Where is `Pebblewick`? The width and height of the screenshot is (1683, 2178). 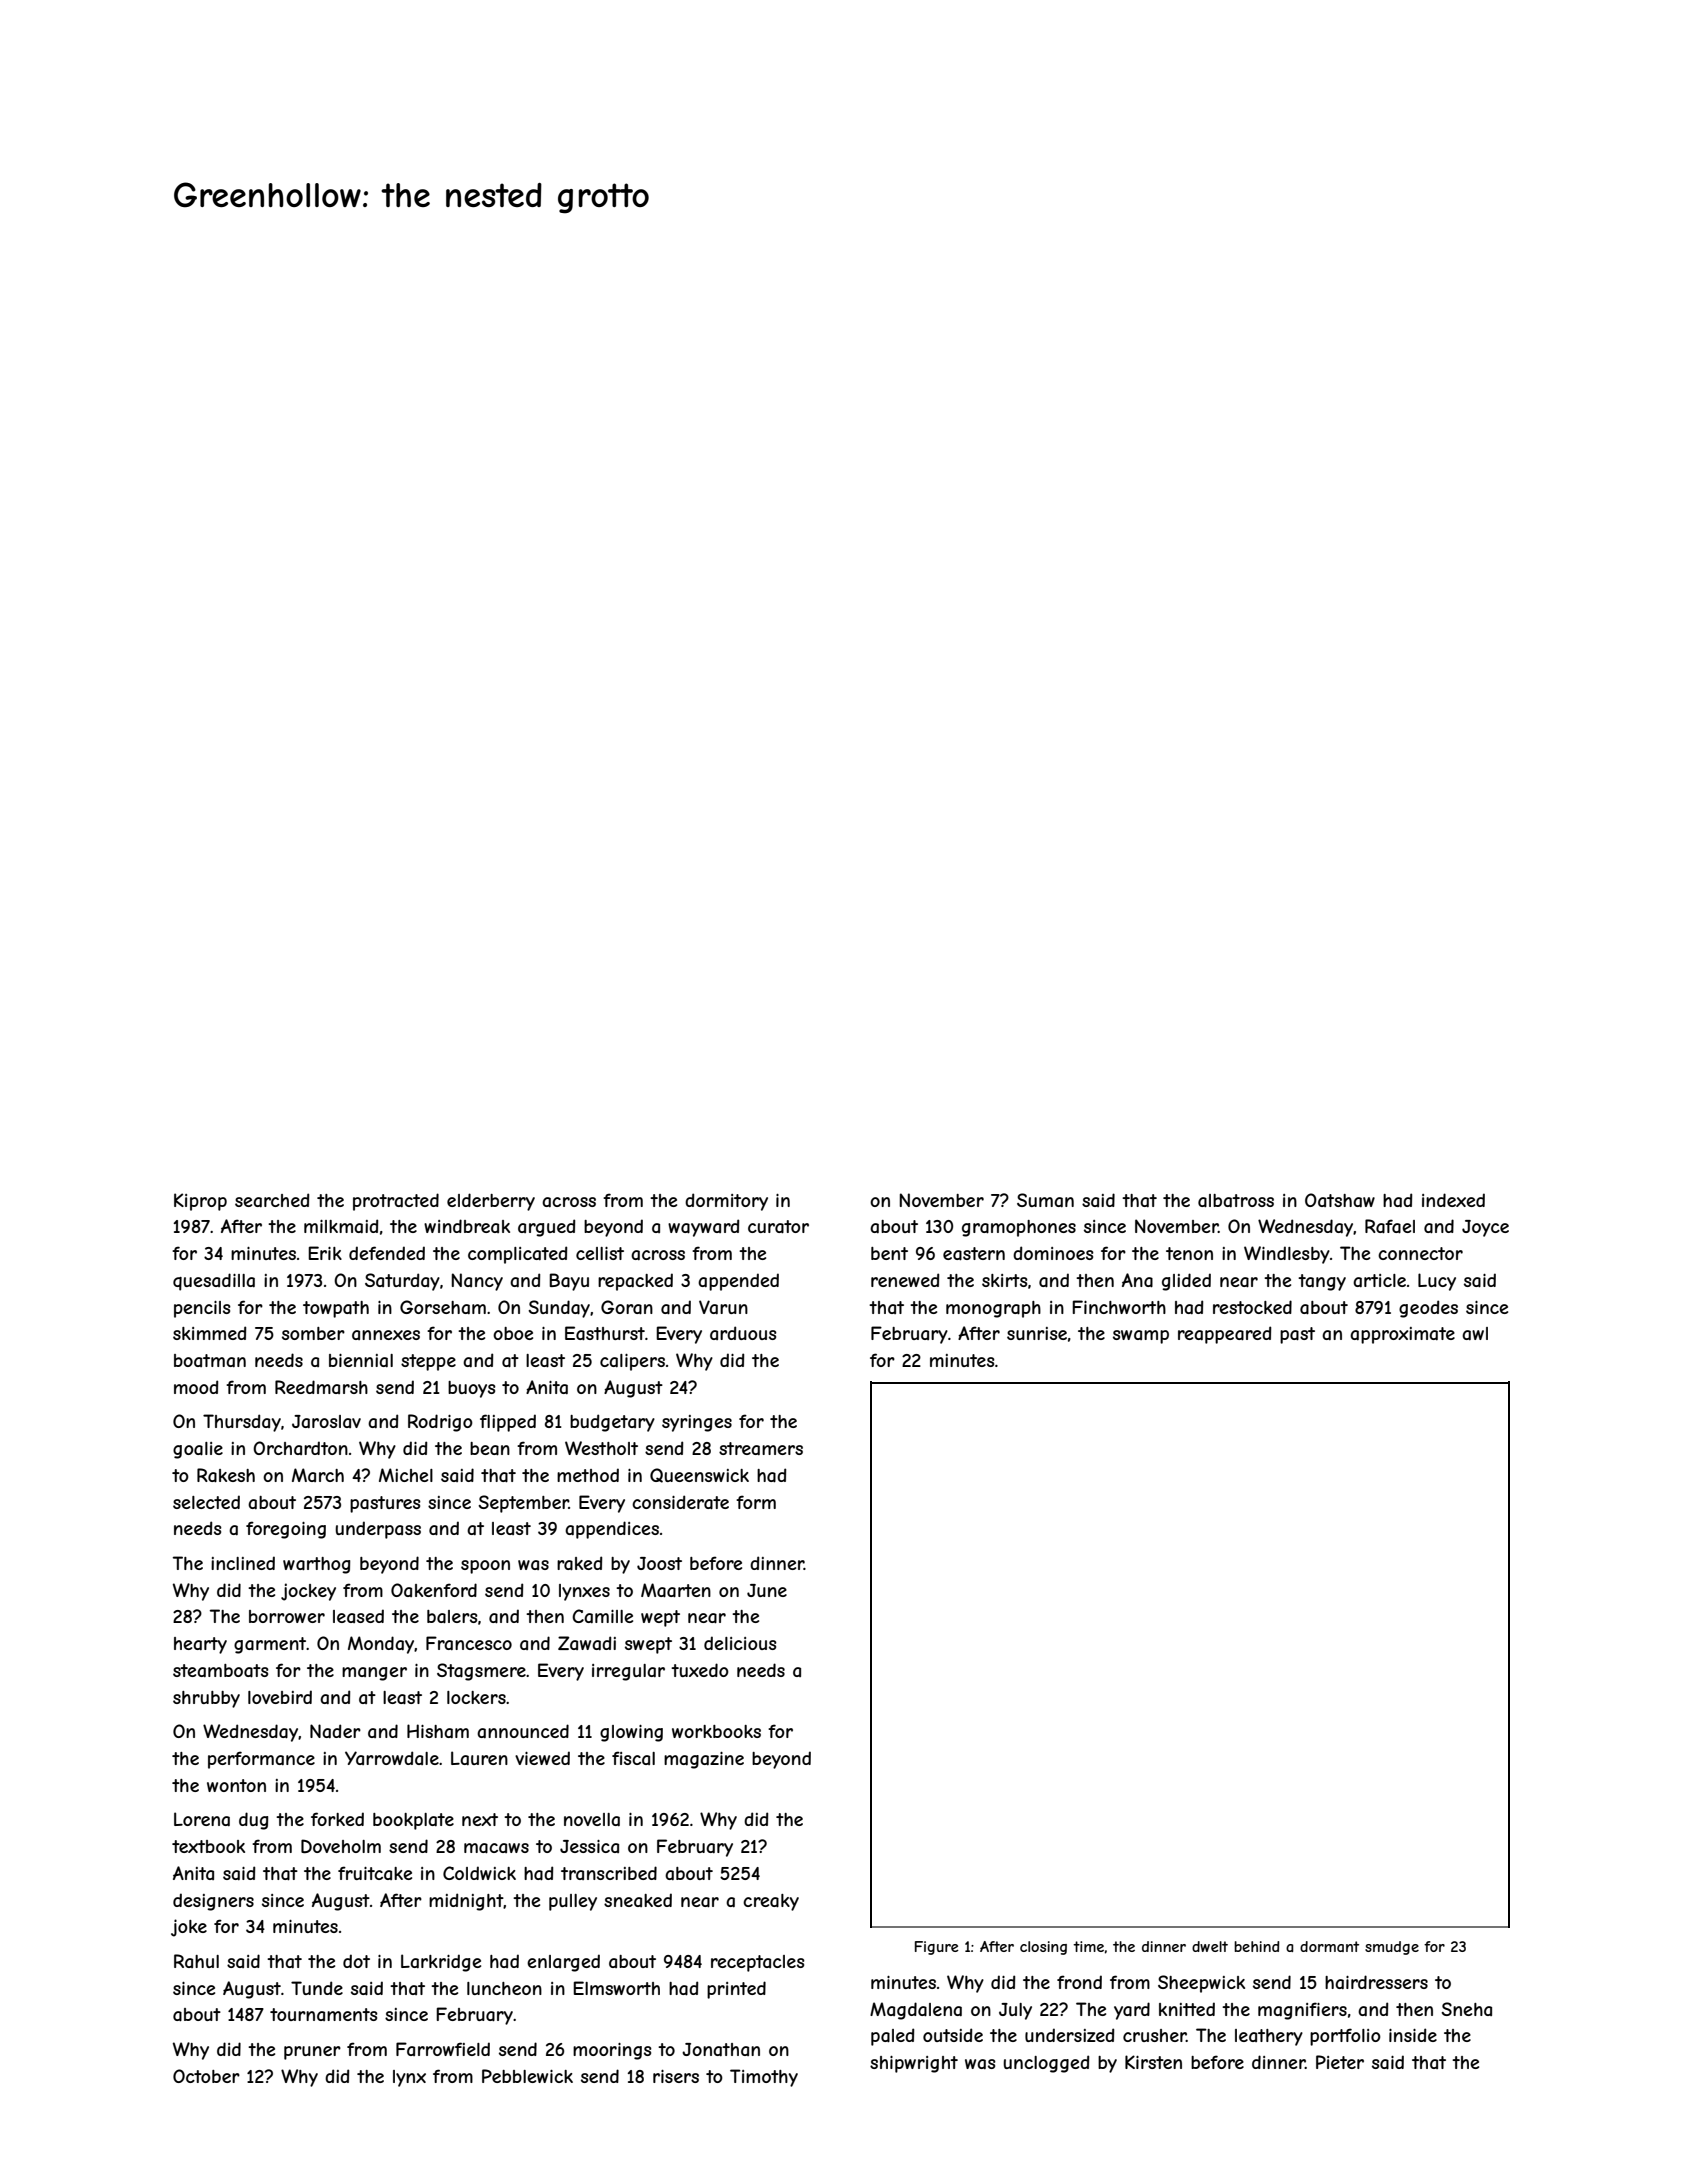 Pebblewick is located at coordinates (527, 2076).
